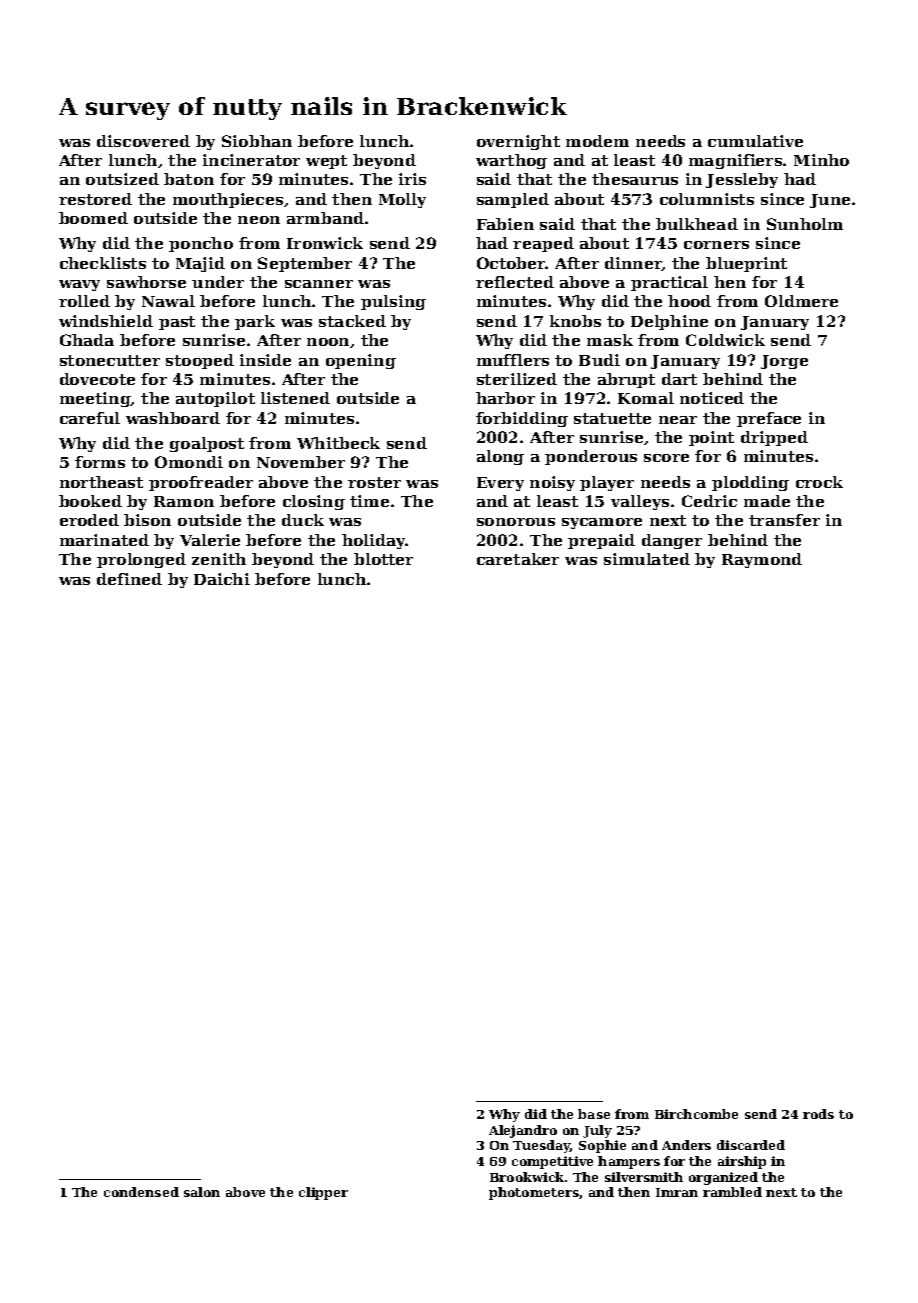 The height and width of the screenshot is (1303, 918). I want to click on hood, so click(689, 301).
